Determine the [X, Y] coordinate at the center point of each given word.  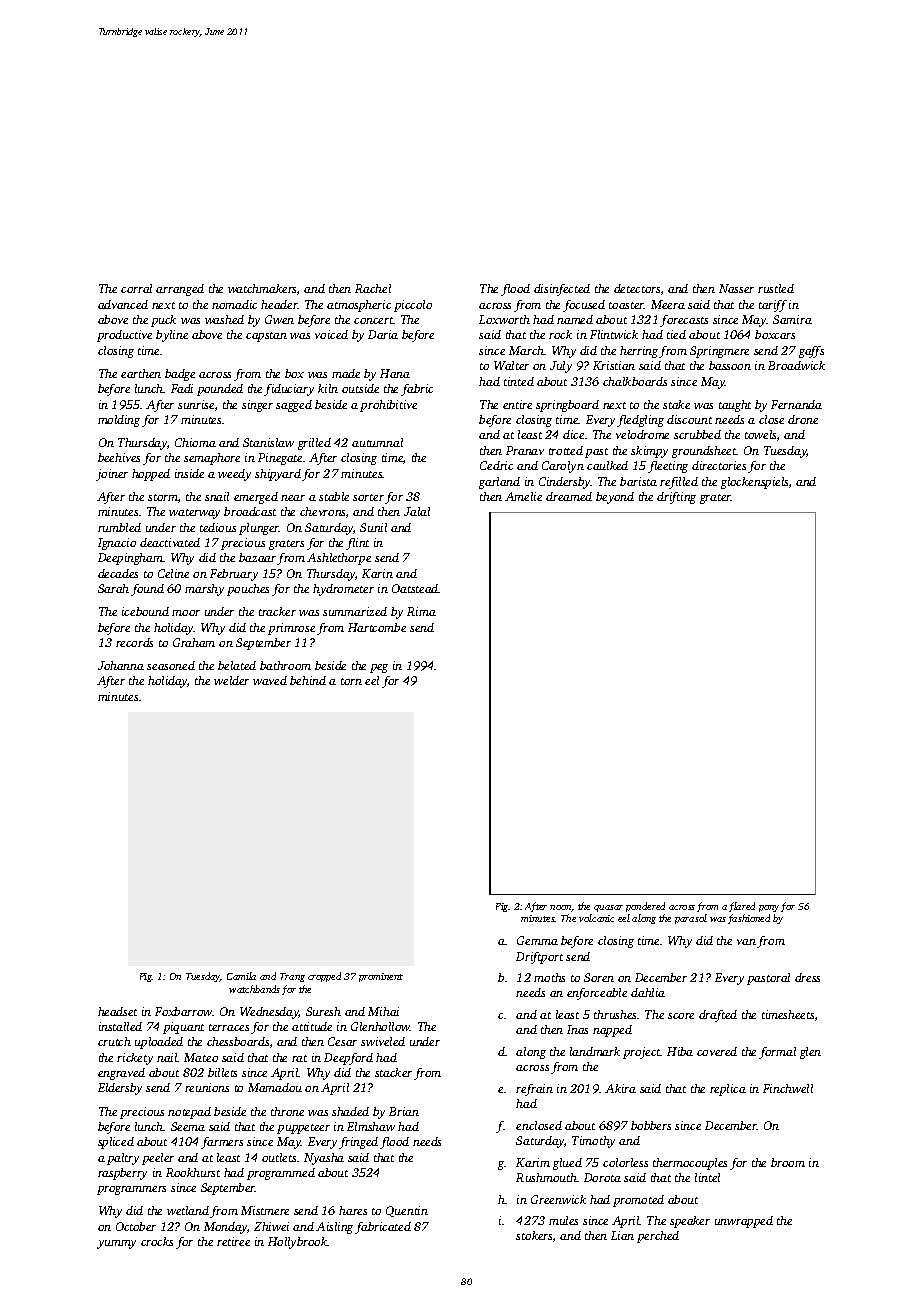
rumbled [119, 527]
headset [117, 1011]
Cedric [496, 465]
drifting [676, 498]
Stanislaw [268, 442]
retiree [233, 1241]
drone [803, 419]
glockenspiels [754, 483]
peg [379, 668]
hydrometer [343, 590]
